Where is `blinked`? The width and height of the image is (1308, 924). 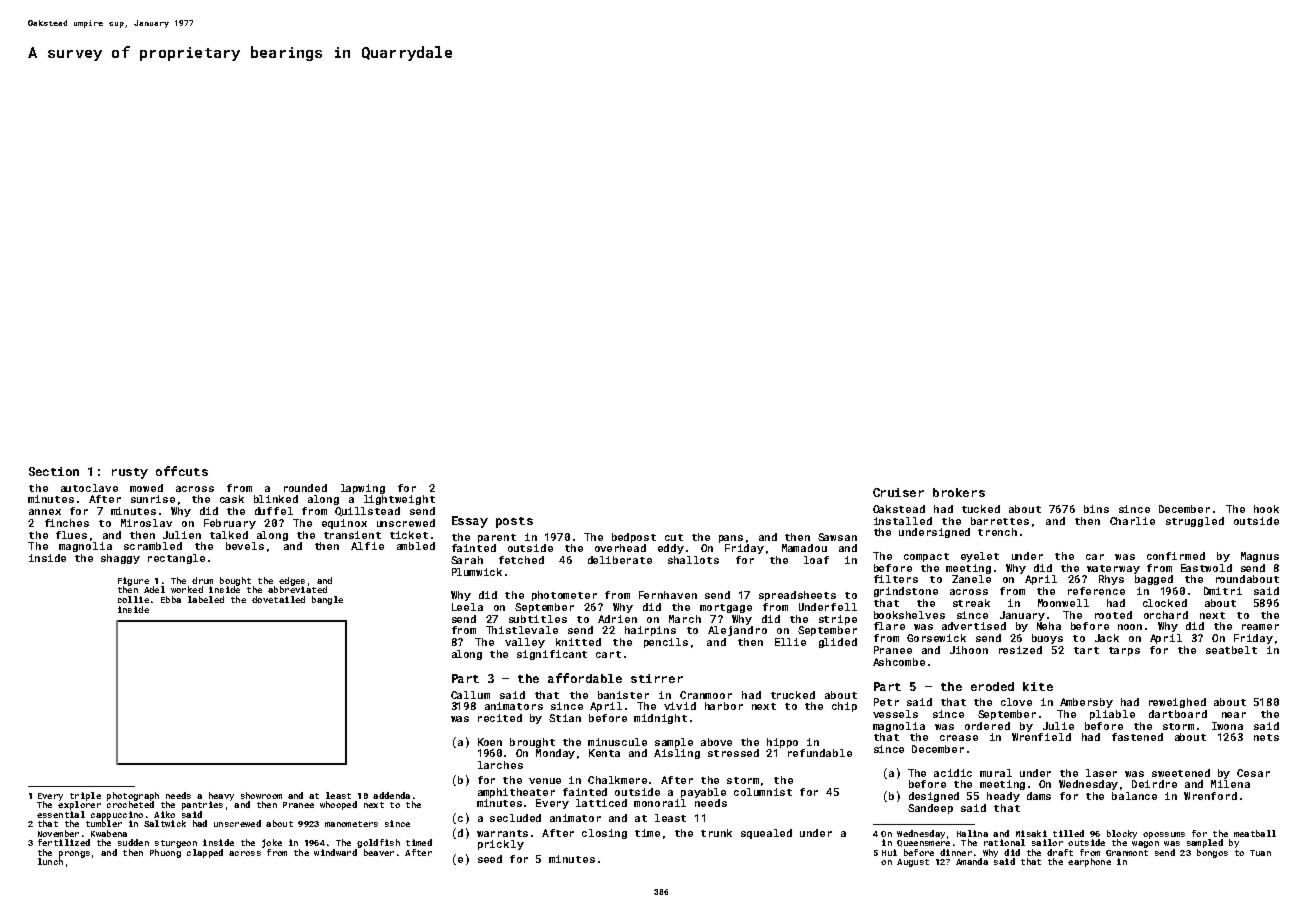
blinked is located at coordinates (276, 499).
